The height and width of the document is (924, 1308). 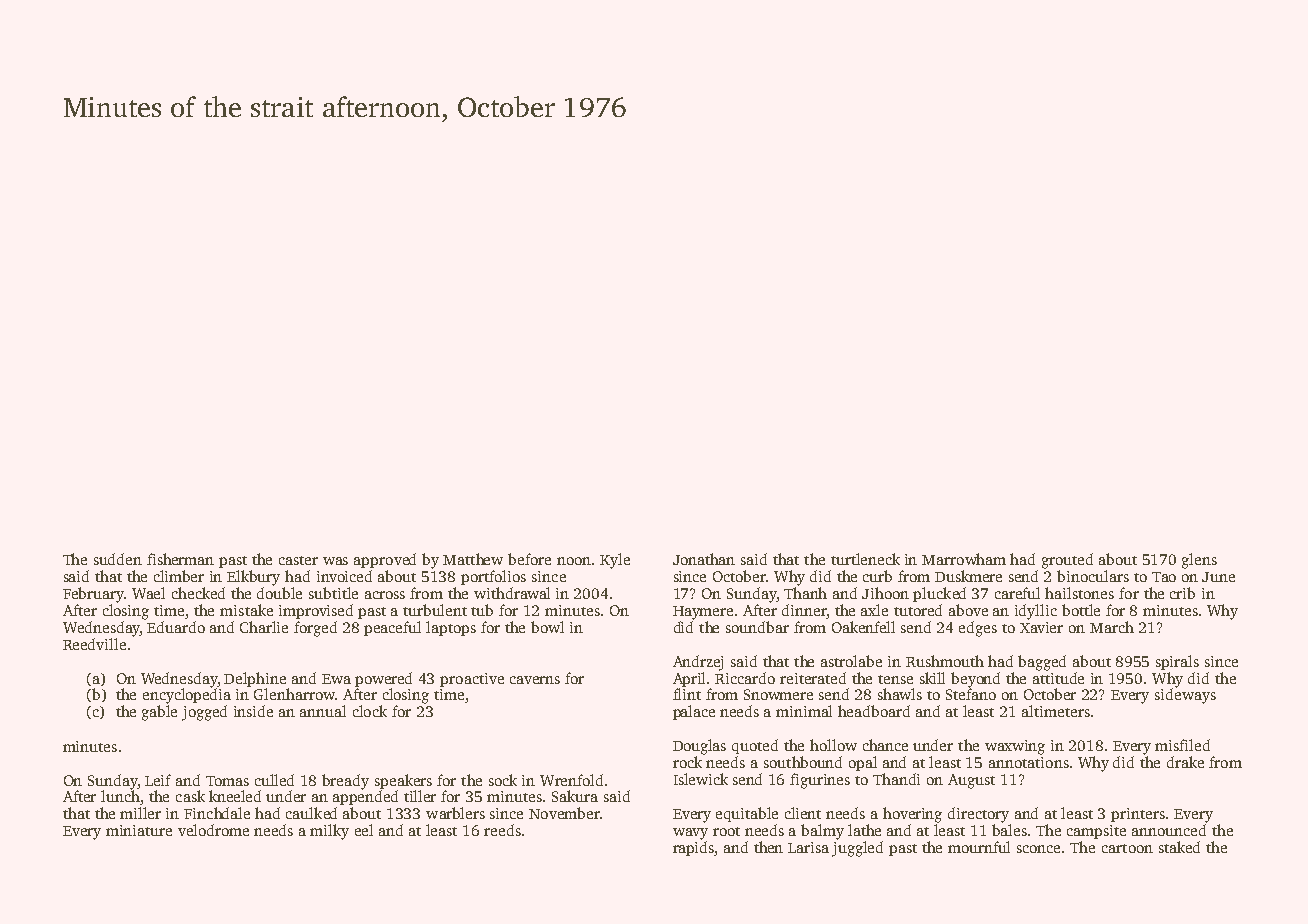 What do you see at coordinates (699, 747) in the document?
I see `Douglas` at bounding box center [699, 747].
